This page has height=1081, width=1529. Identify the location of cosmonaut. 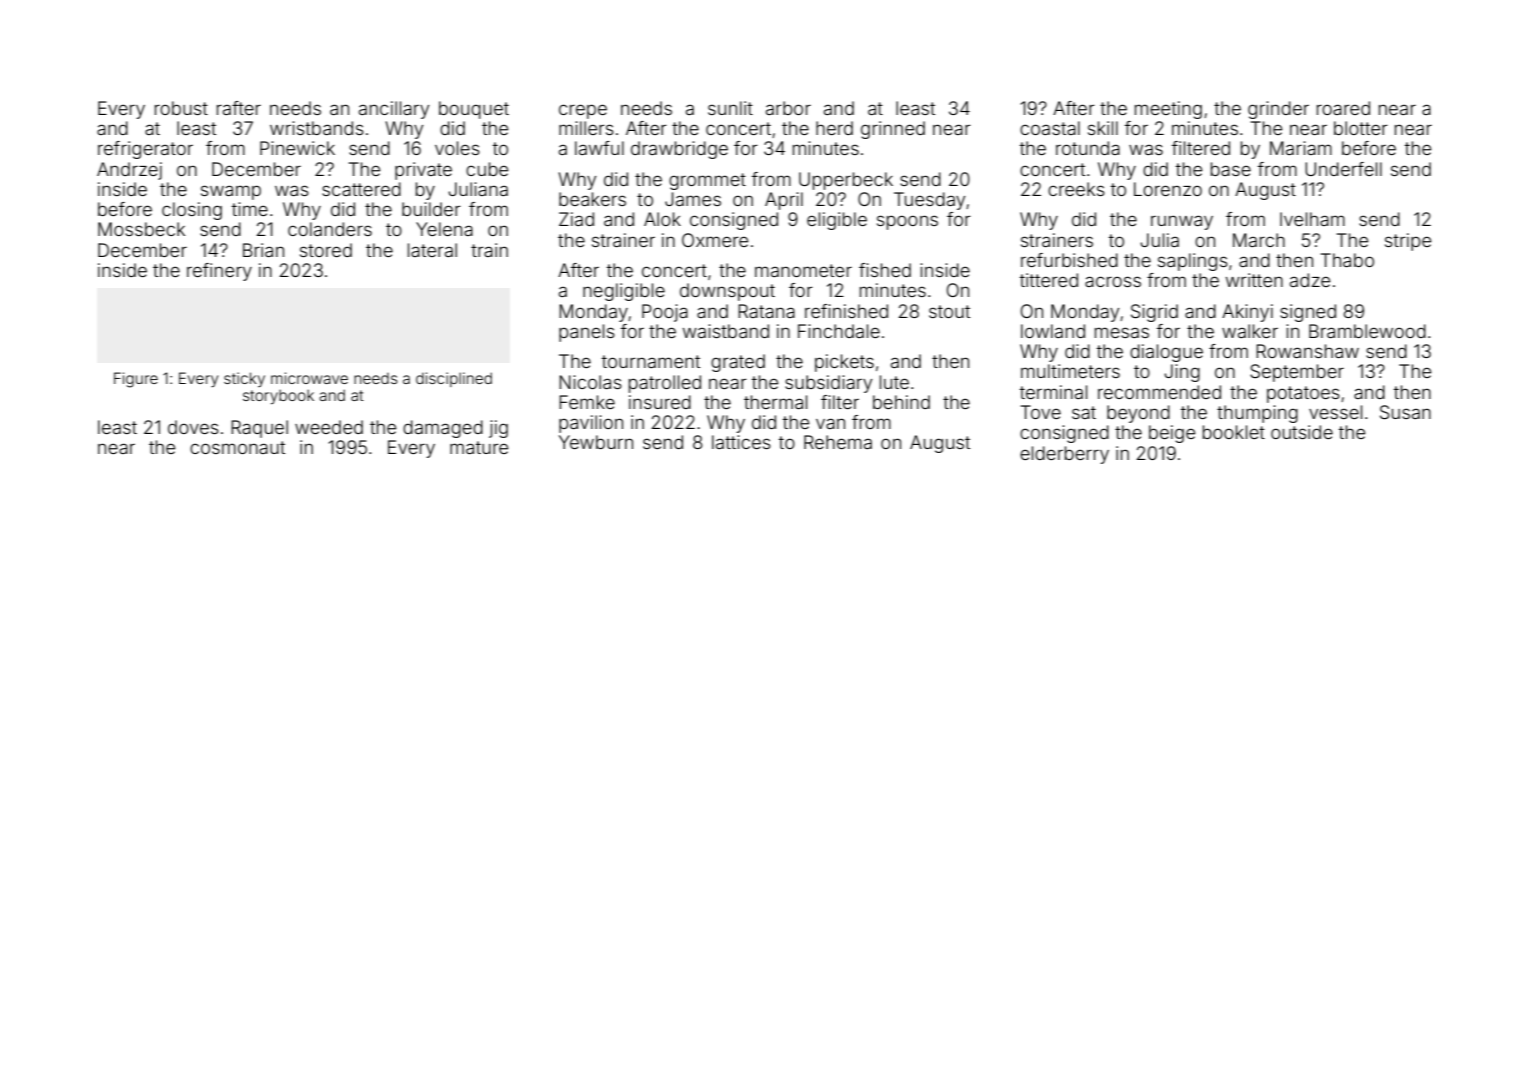
(237, 447).
